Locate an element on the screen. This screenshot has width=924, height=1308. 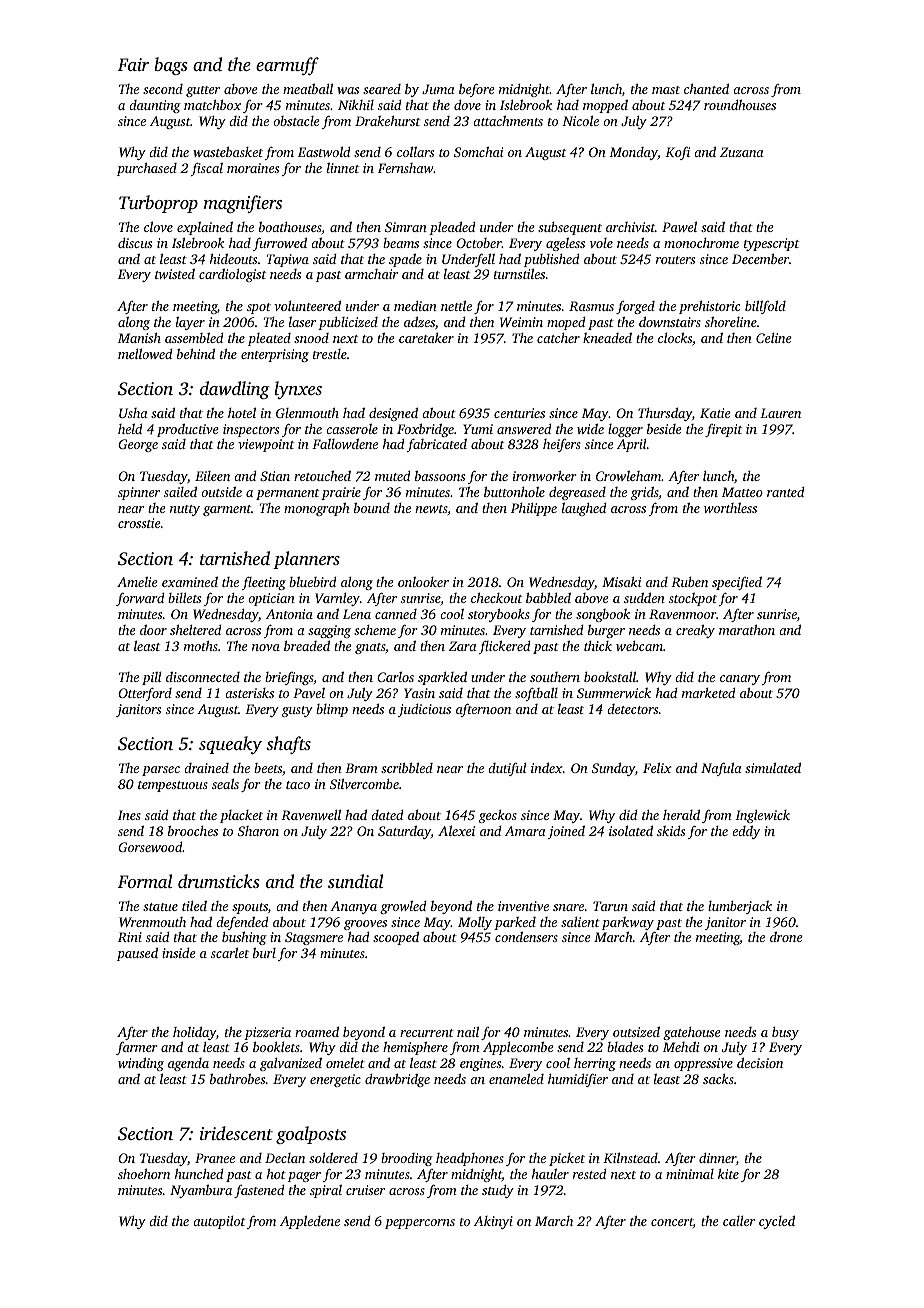
chanted is located at coordinates (706, 88).
